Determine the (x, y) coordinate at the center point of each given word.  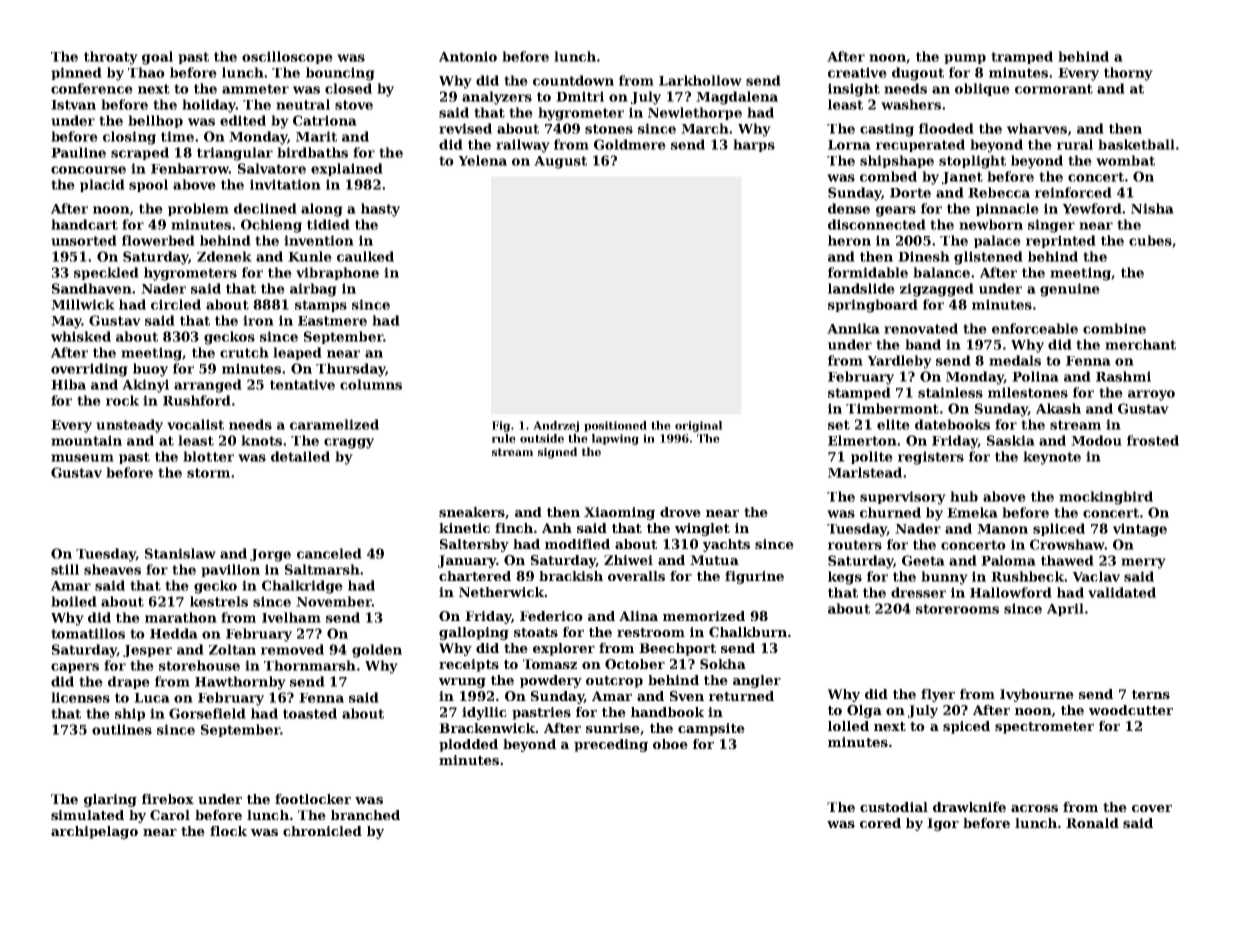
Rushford (197, 400)
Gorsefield (207, 713)
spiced (966, 727)
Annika (853, 328)
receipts (469, 665)
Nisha (1152, 208)
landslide (861, 288)
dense (849, 208)
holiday (209, 106)
